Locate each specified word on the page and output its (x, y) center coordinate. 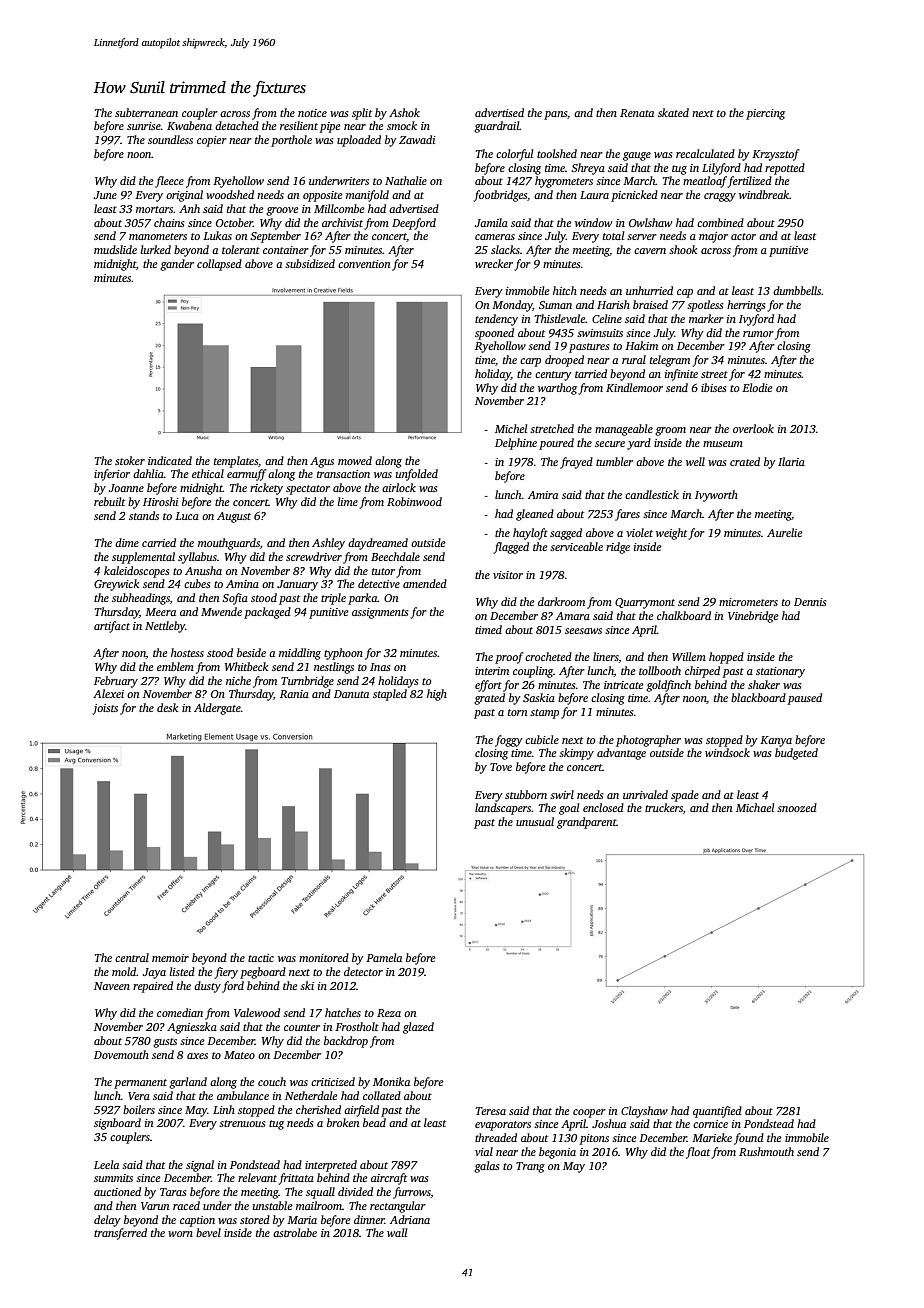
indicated (170, 460)
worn (180, 1234)
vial (484, 1151)
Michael (755, 807)
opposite (322, 196)
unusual (535, 821)
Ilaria (791, 461)
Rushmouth (766, 1151)
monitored (324, 957)
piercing (765, 114)
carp (530, 362)
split (362, 114)
